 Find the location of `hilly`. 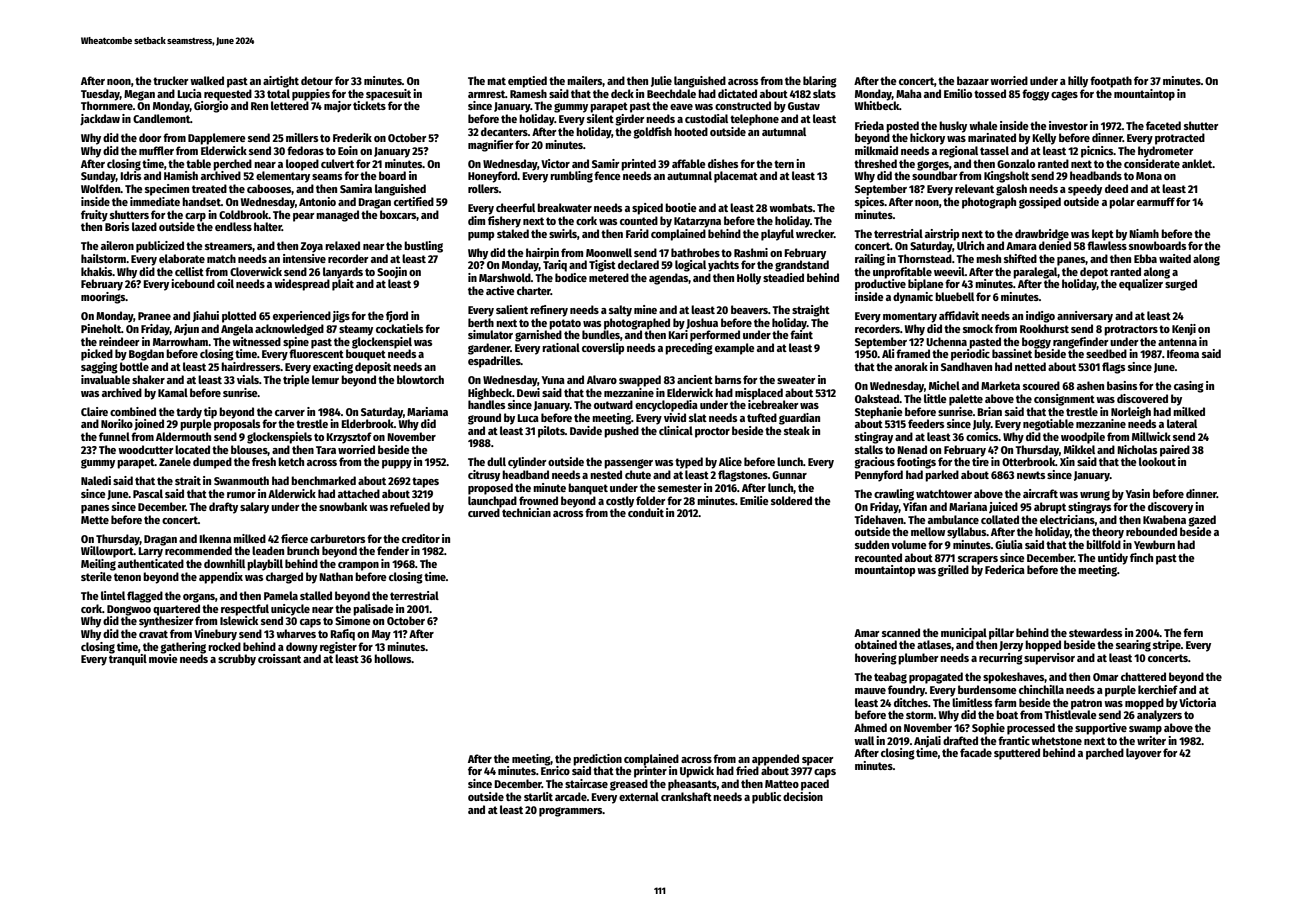

hilly is located at coordinates (1078, 82).
